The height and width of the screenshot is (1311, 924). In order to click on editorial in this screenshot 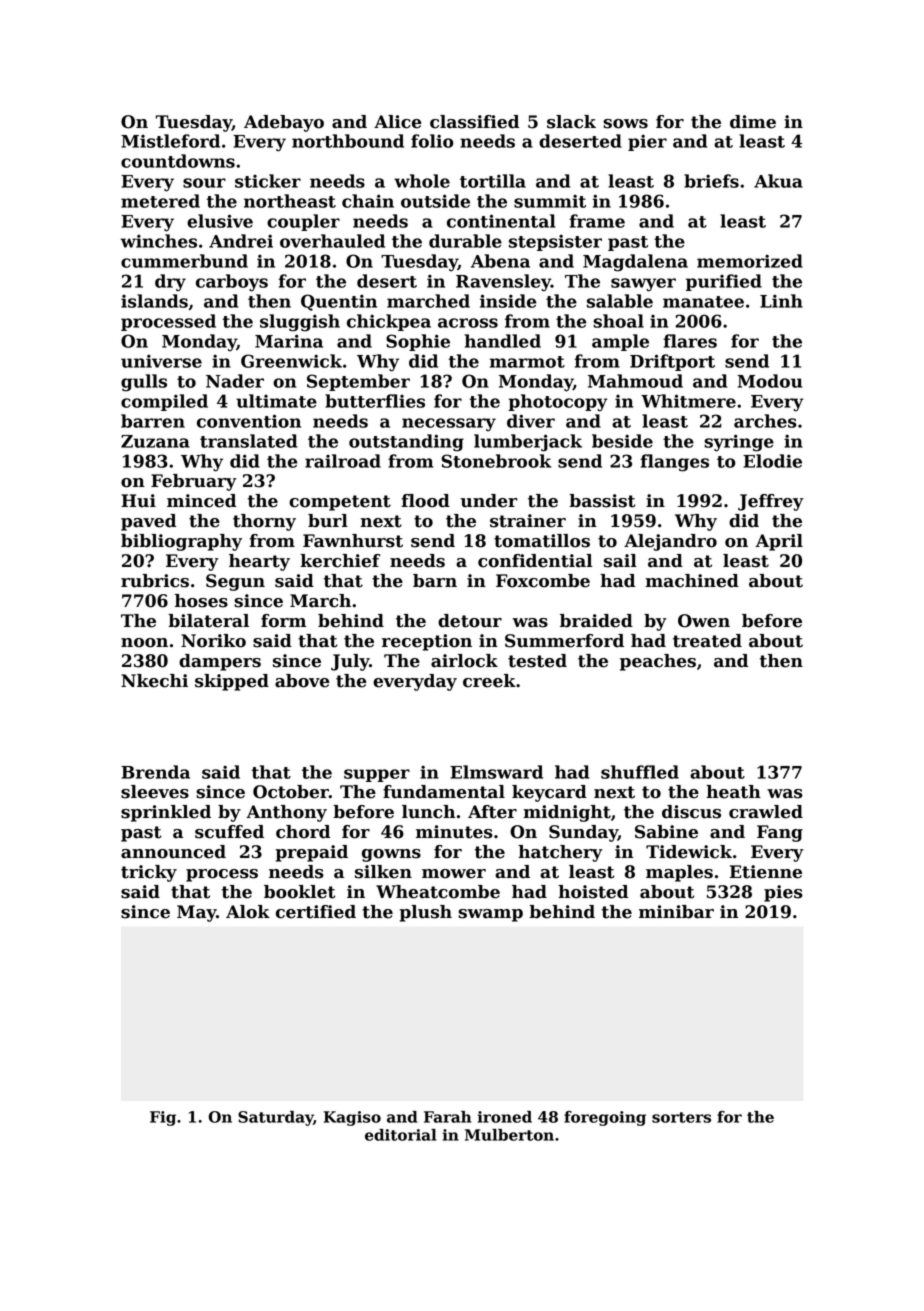, I will do `click(400, 1135)`.
